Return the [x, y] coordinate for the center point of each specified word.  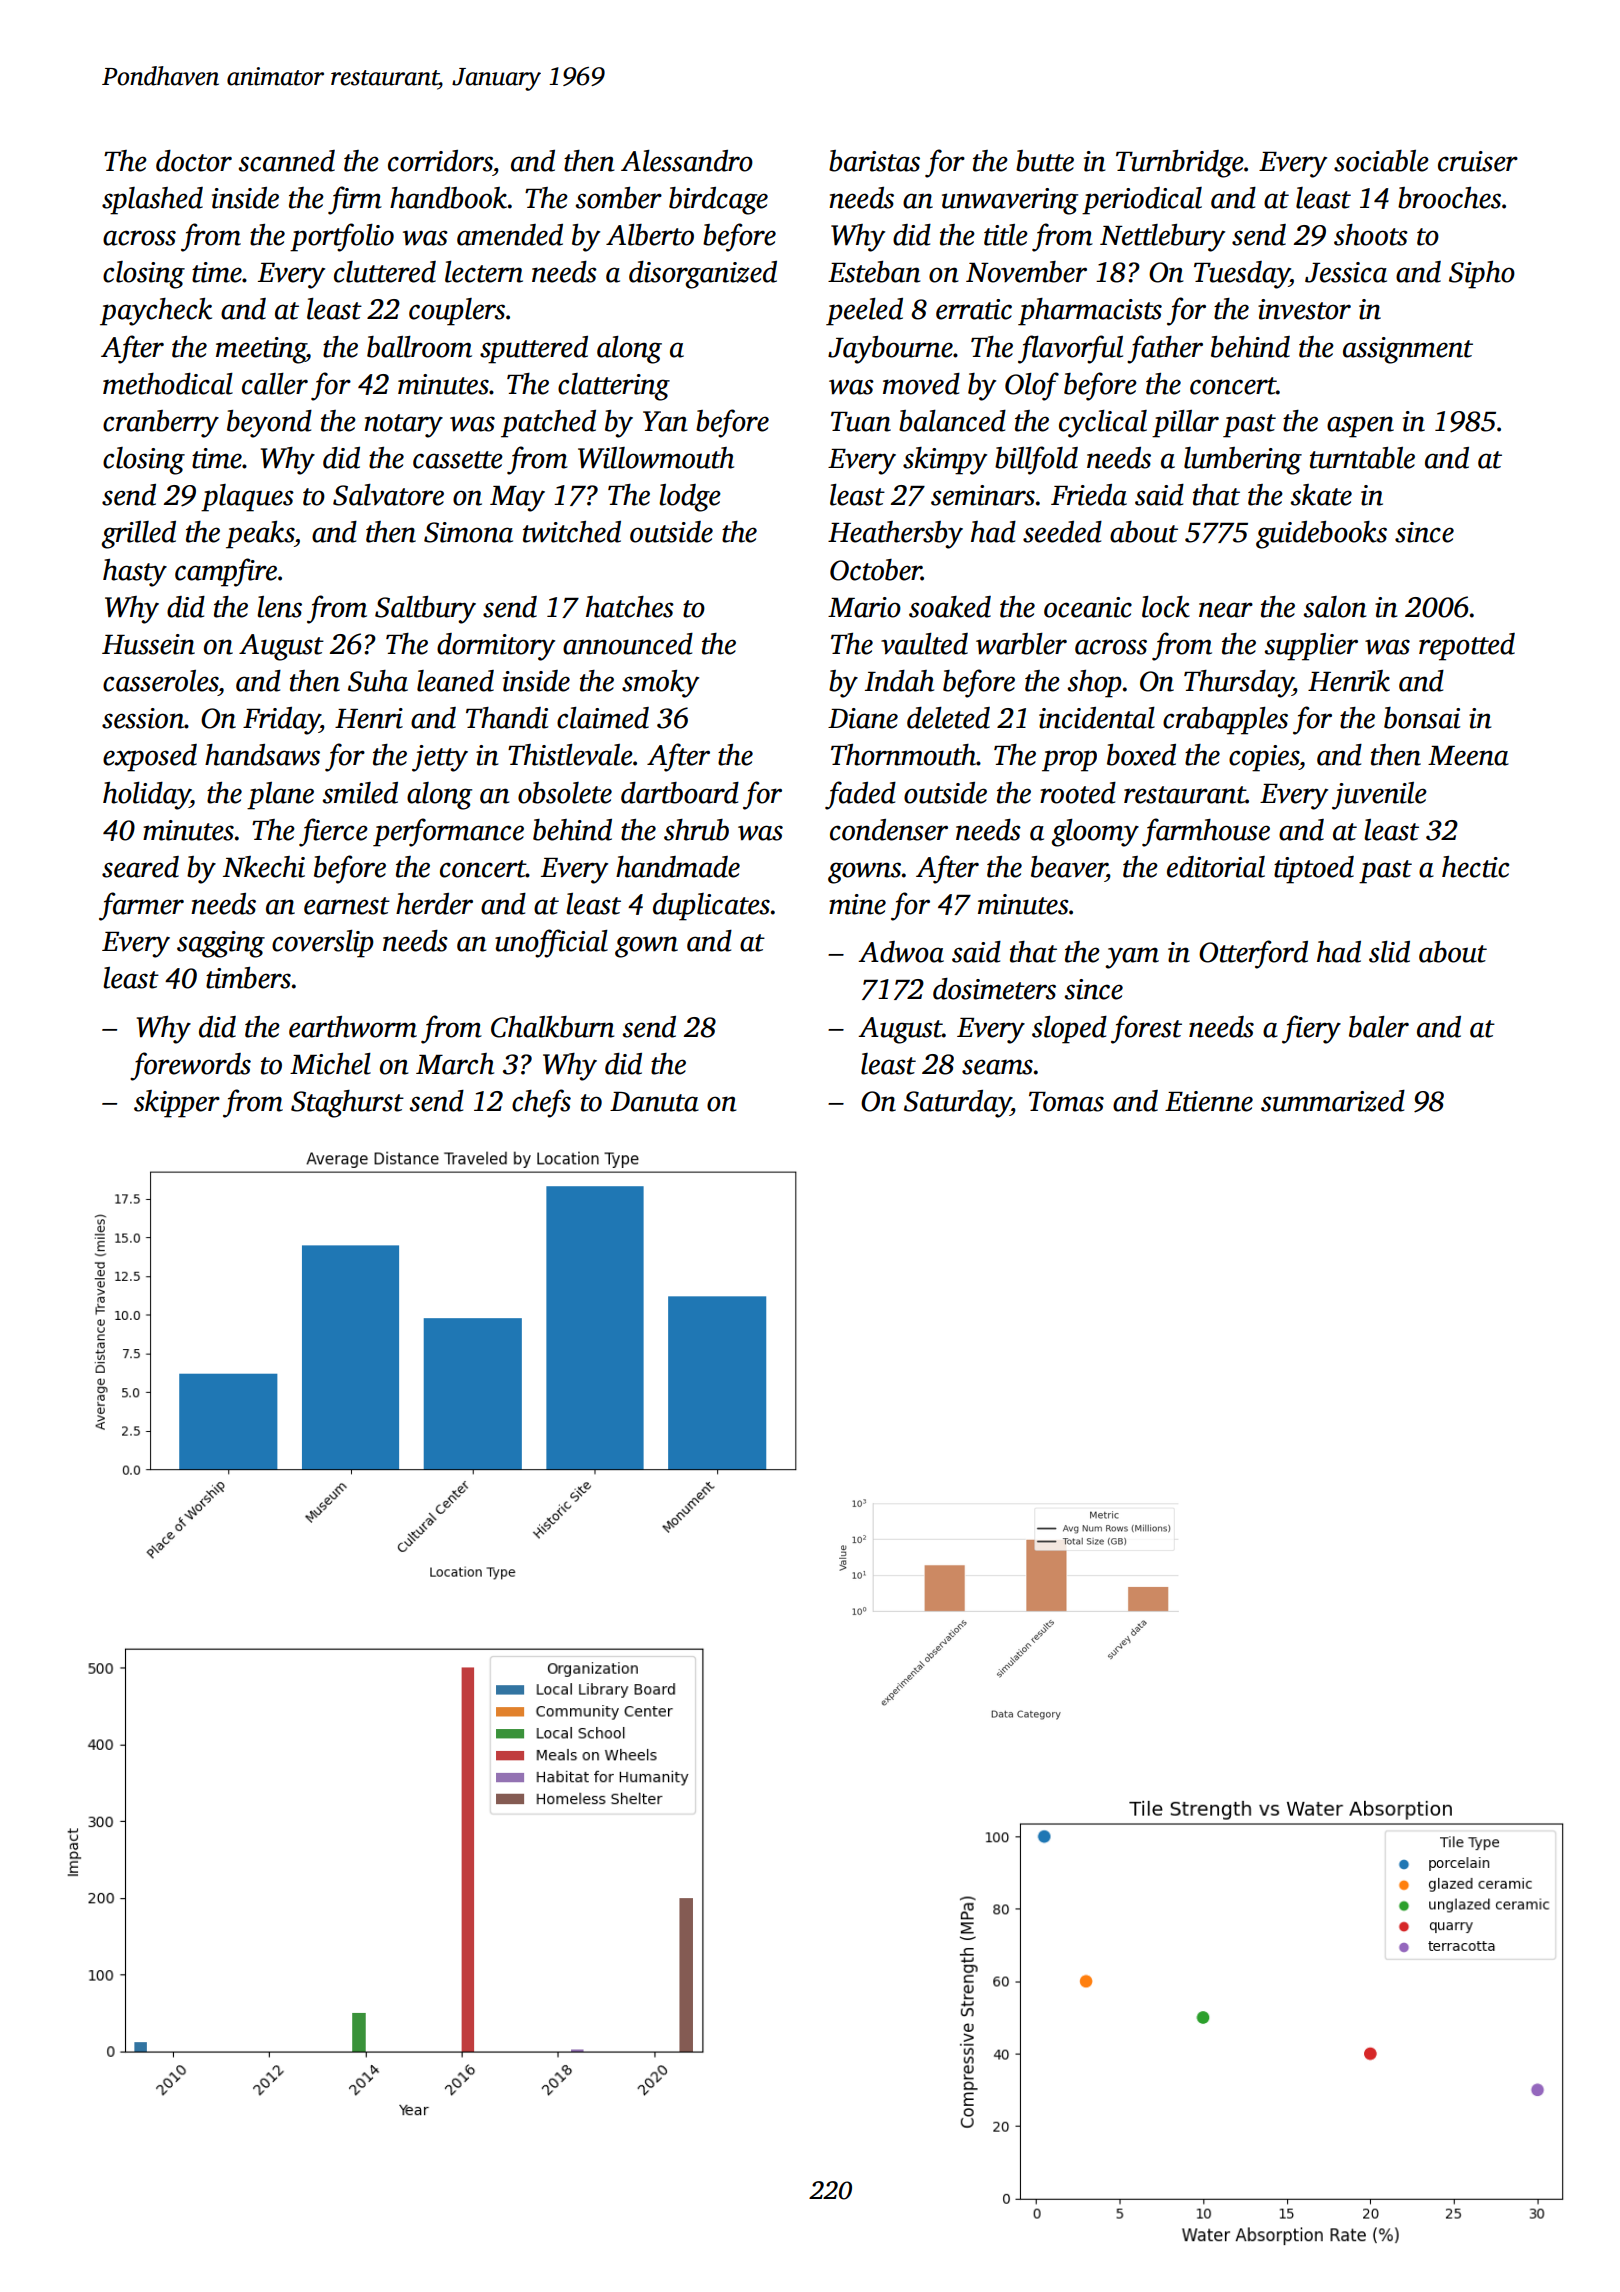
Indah [899, 681]
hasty [135, 573]
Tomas [1066, 1102]
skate [1321, 495]
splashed [152, 201]
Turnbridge [1180, 164]
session [143, 718]
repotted [1467, 647]
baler [1379, 1027]
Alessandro [687, 161]
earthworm [353, 1027]
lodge [690, 498]
